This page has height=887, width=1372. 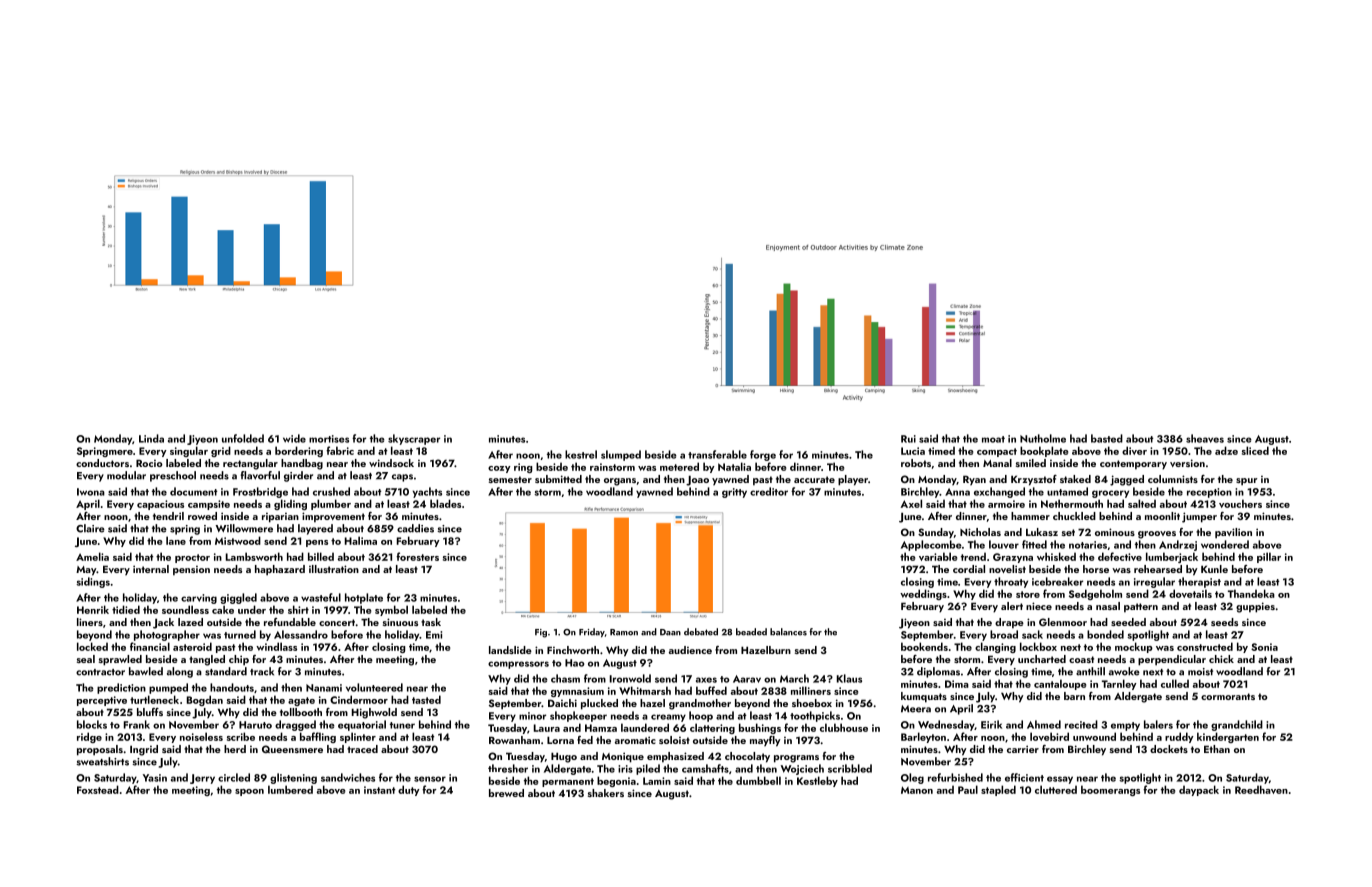 What do you see at coordinates (434, 635) in the page?
I see `Emi` at bounding box center [434, 635].
